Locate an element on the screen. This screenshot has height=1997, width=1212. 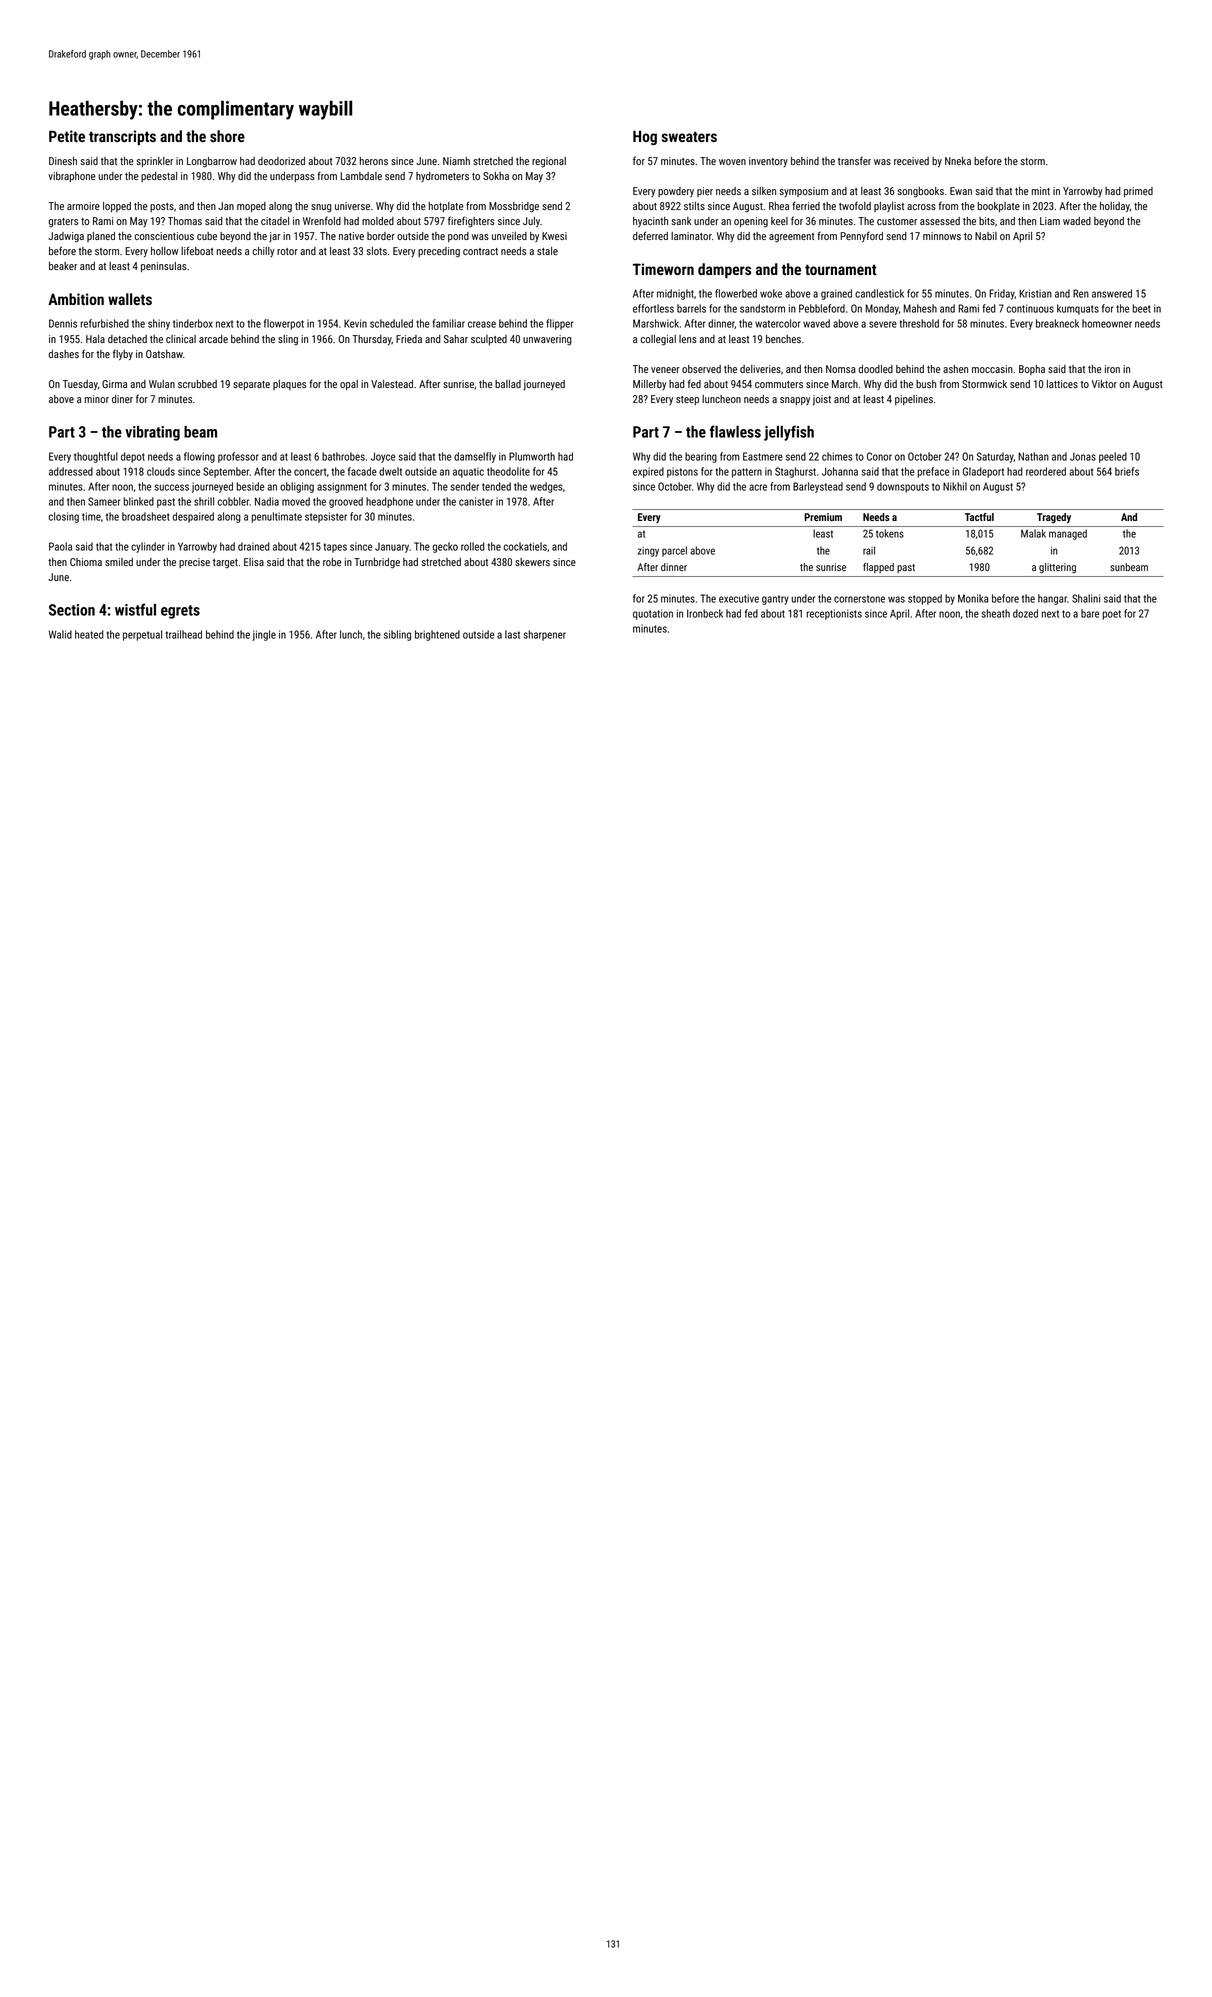
Nabil is located at coordinates (986, 236).
